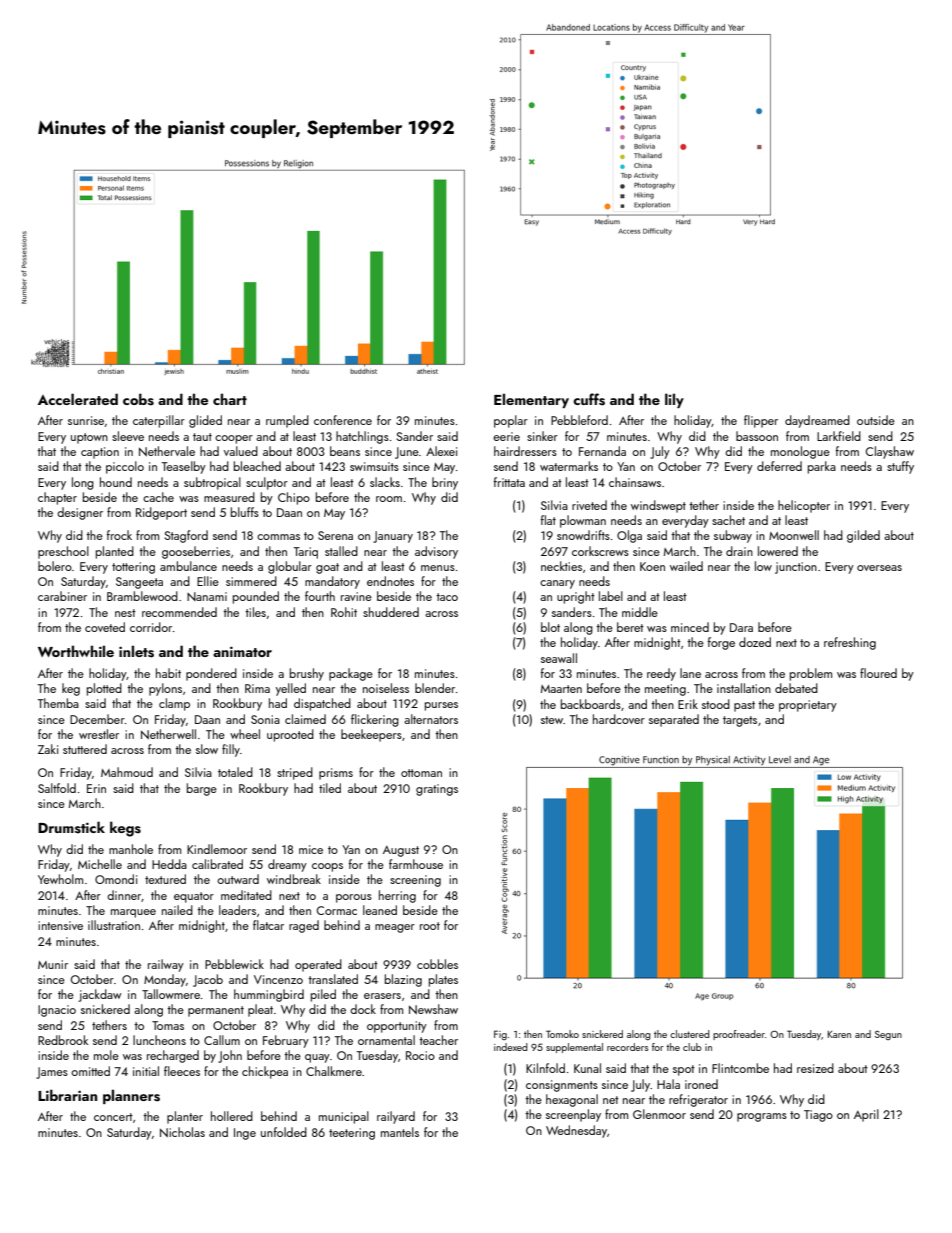 This screenshot has width=952, height=1233. What do you see at coordinates (761, 421) in the screenshot?
I see `flipper` at bounding box center [761, 421].
